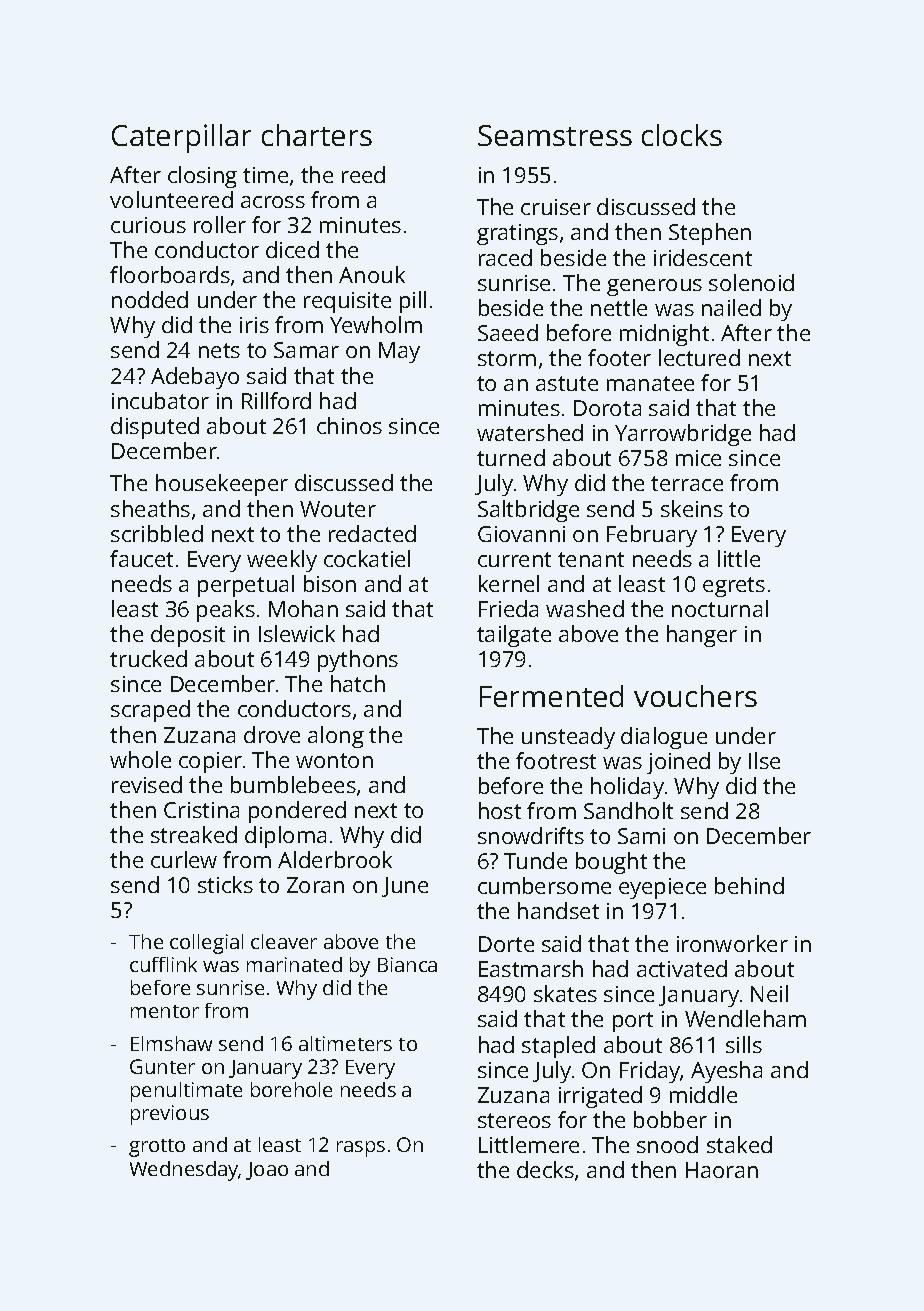  Describe the element at coordinates (202, 177) in the screenshot. I see `closing` at that location.
